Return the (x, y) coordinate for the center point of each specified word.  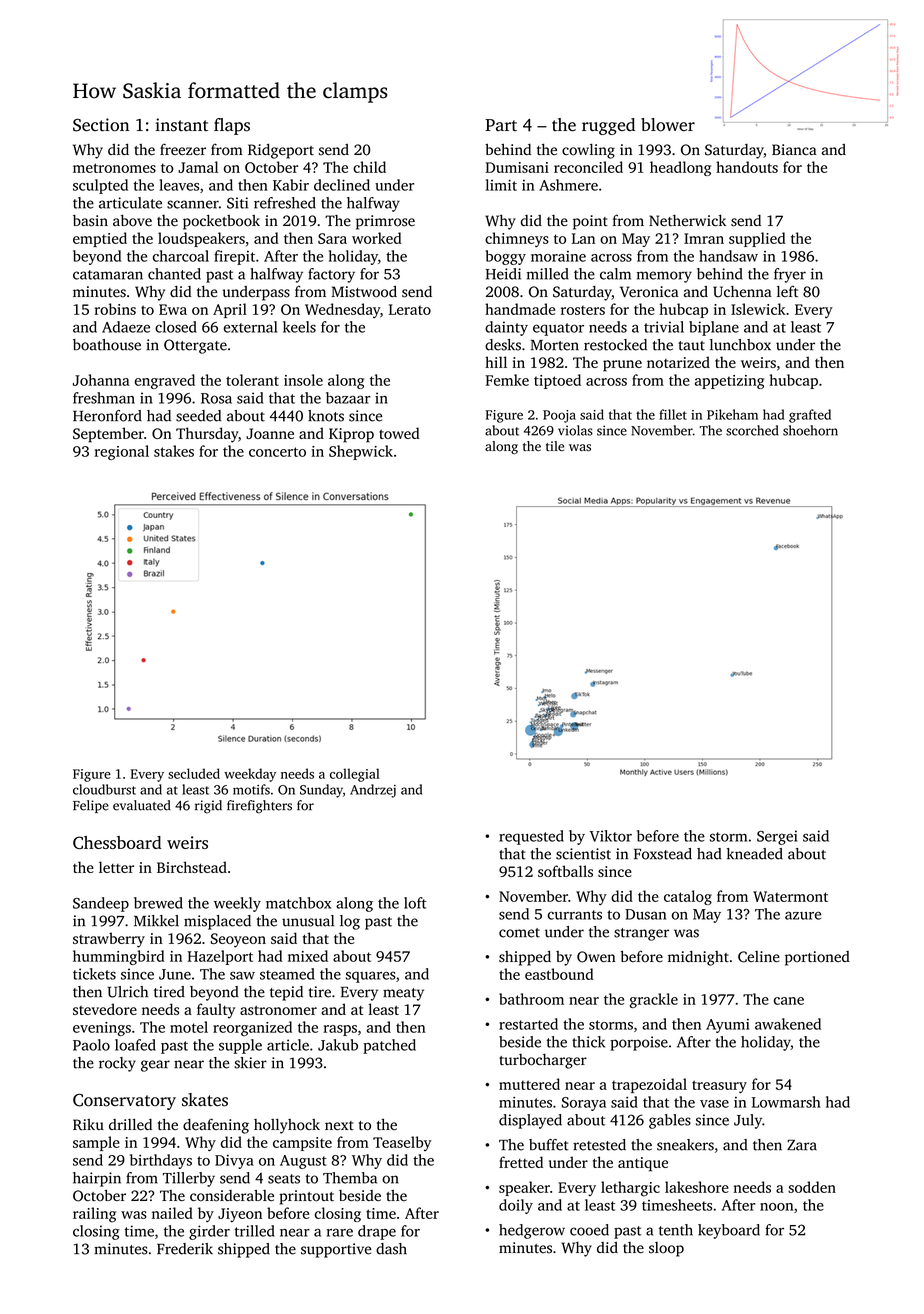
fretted (521, 1162)
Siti (237, 203)
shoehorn (810, 430)
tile (555, 446)
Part (501, 125)
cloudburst (104, 789)
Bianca (794, 149)
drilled (130, 1124)
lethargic (630, 1189)
